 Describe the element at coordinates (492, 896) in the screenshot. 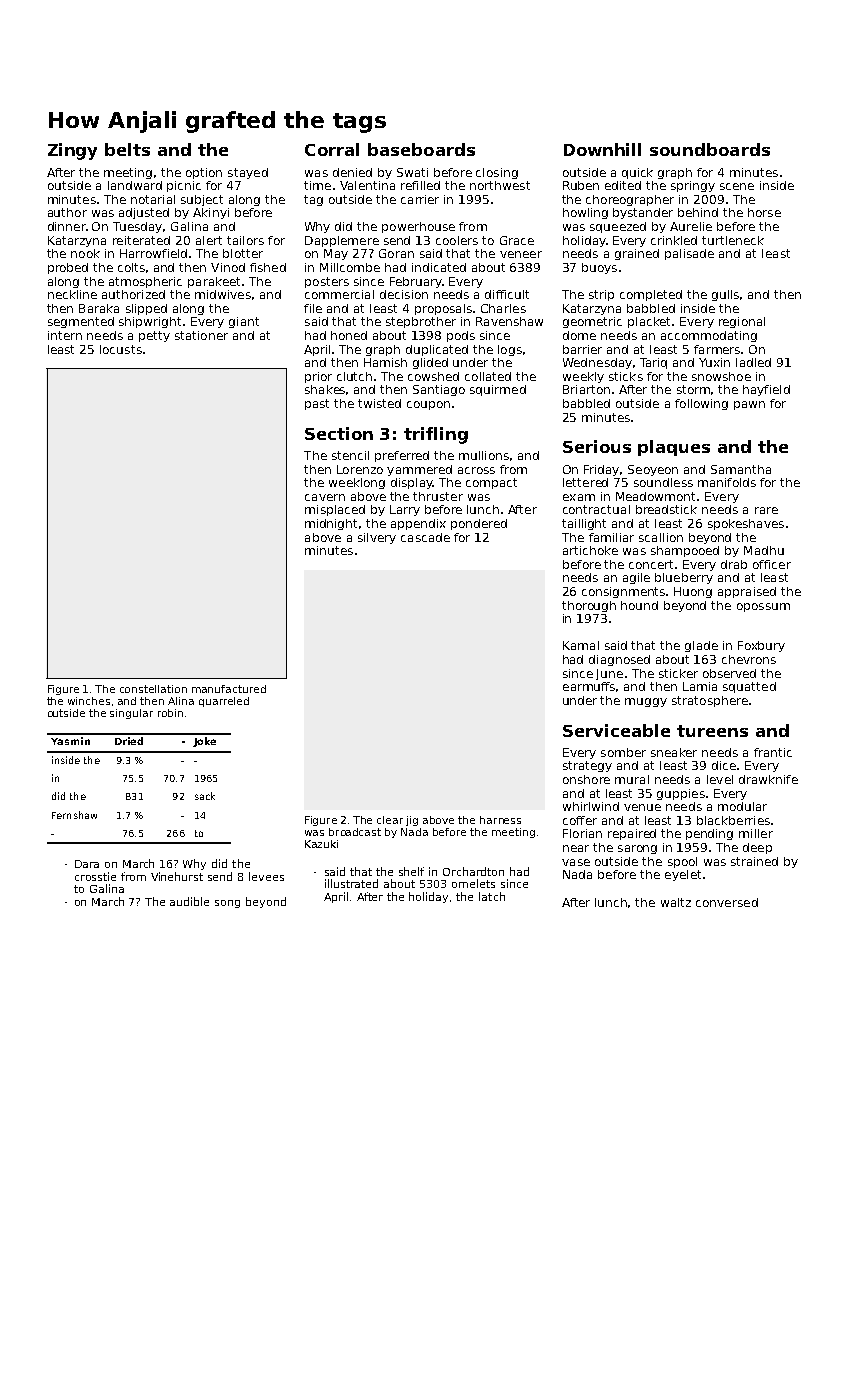

I see `latch` at that location.
